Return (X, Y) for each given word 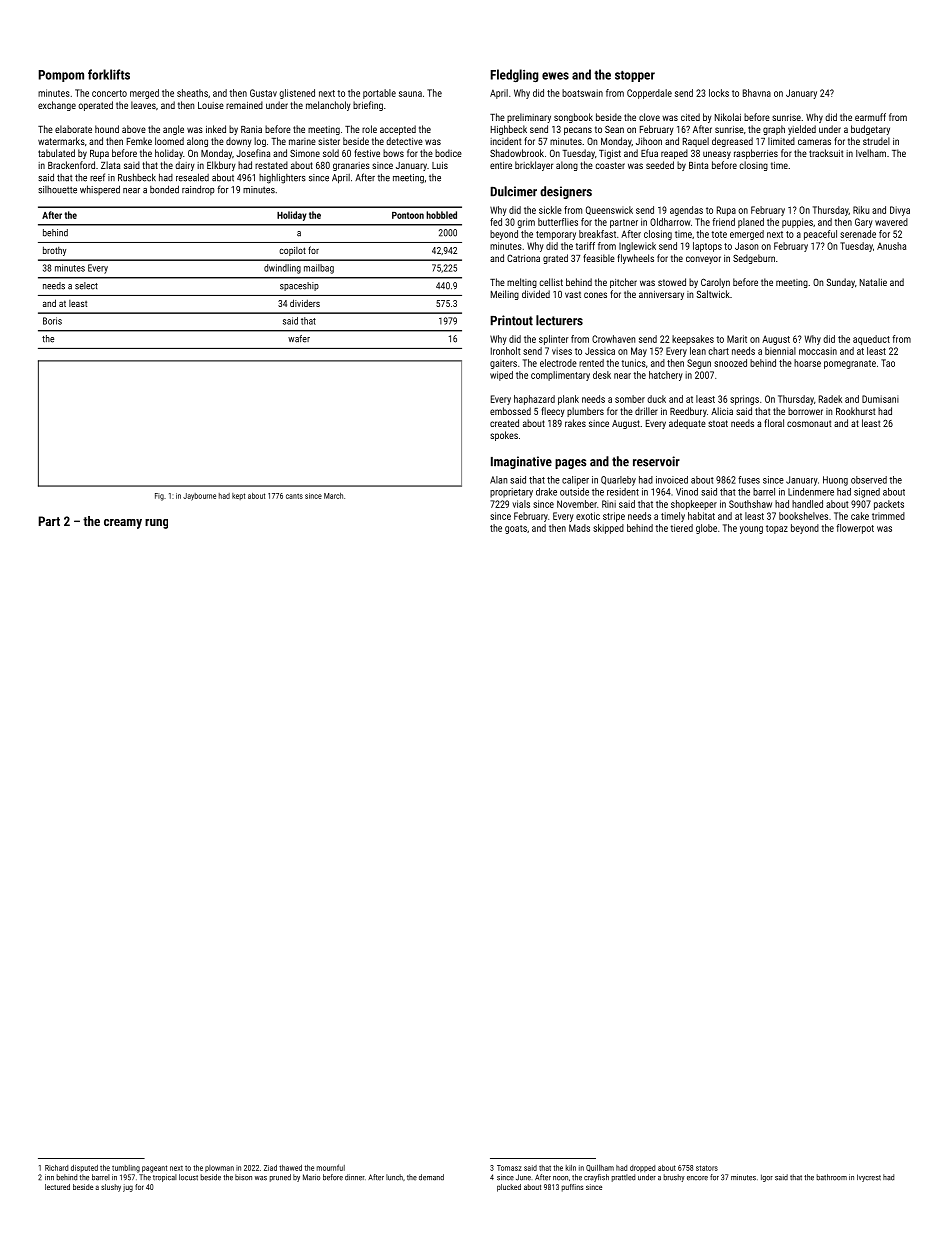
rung (156, 524)
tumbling (126, 1169)
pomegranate (850, 364)
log (260, 142)
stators (707, 1168)
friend (724, 222)
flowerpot (855, 529)
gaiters (503, 364)
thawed (290, 1168)
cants (294, 496)
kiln (571, 1168)
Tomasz (509, 1168)
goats (516, 529)
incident (505, 141)
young (751, 530)
